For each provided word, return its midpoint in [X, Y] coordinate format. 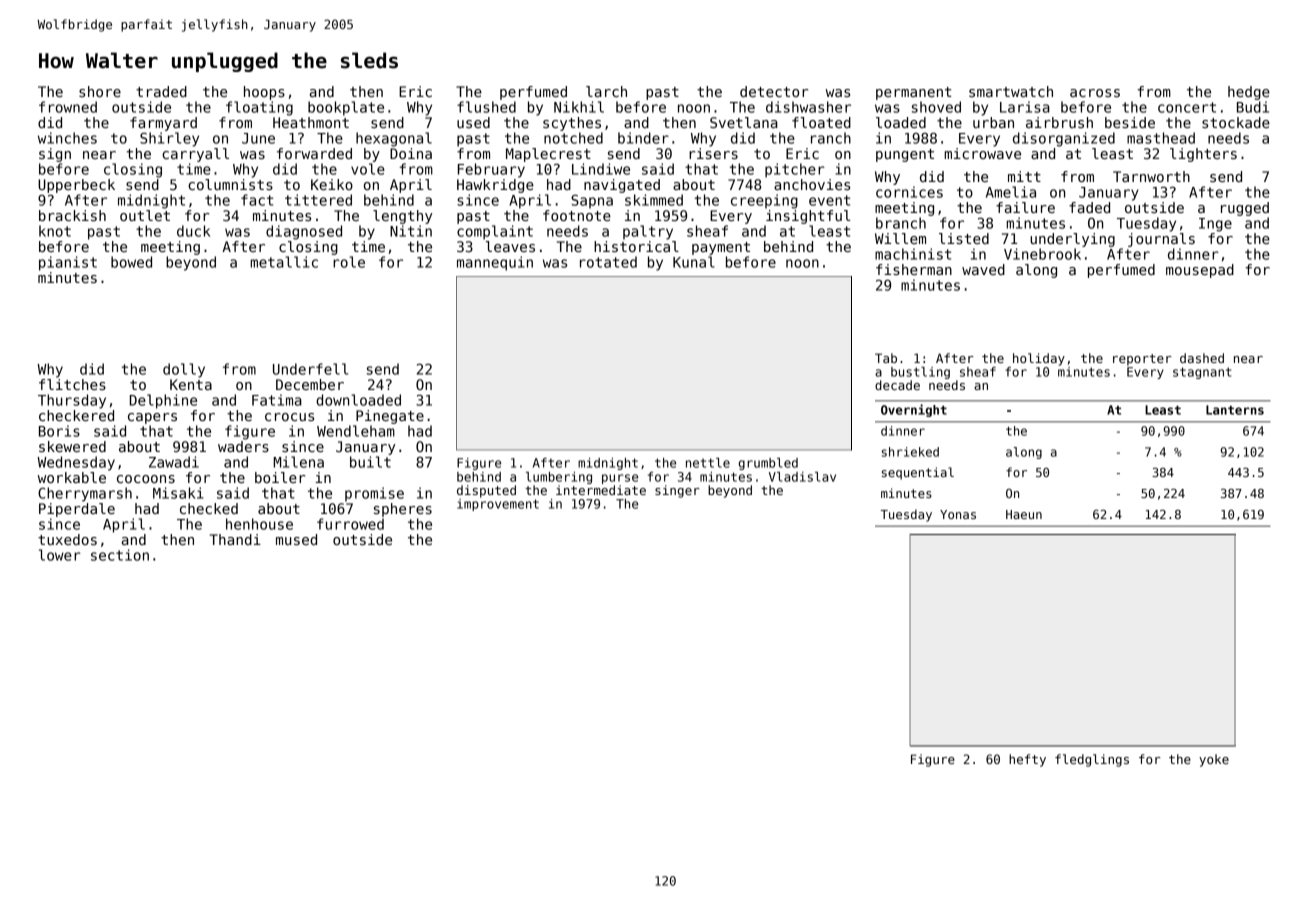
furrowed [350, 524]
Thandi [235, 539]
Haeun [1024, 514]
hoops [264, 93]
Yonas [958, 514]
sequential [918, 473]
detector [774, 91]
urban [993, 122]
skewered [72, 446]
